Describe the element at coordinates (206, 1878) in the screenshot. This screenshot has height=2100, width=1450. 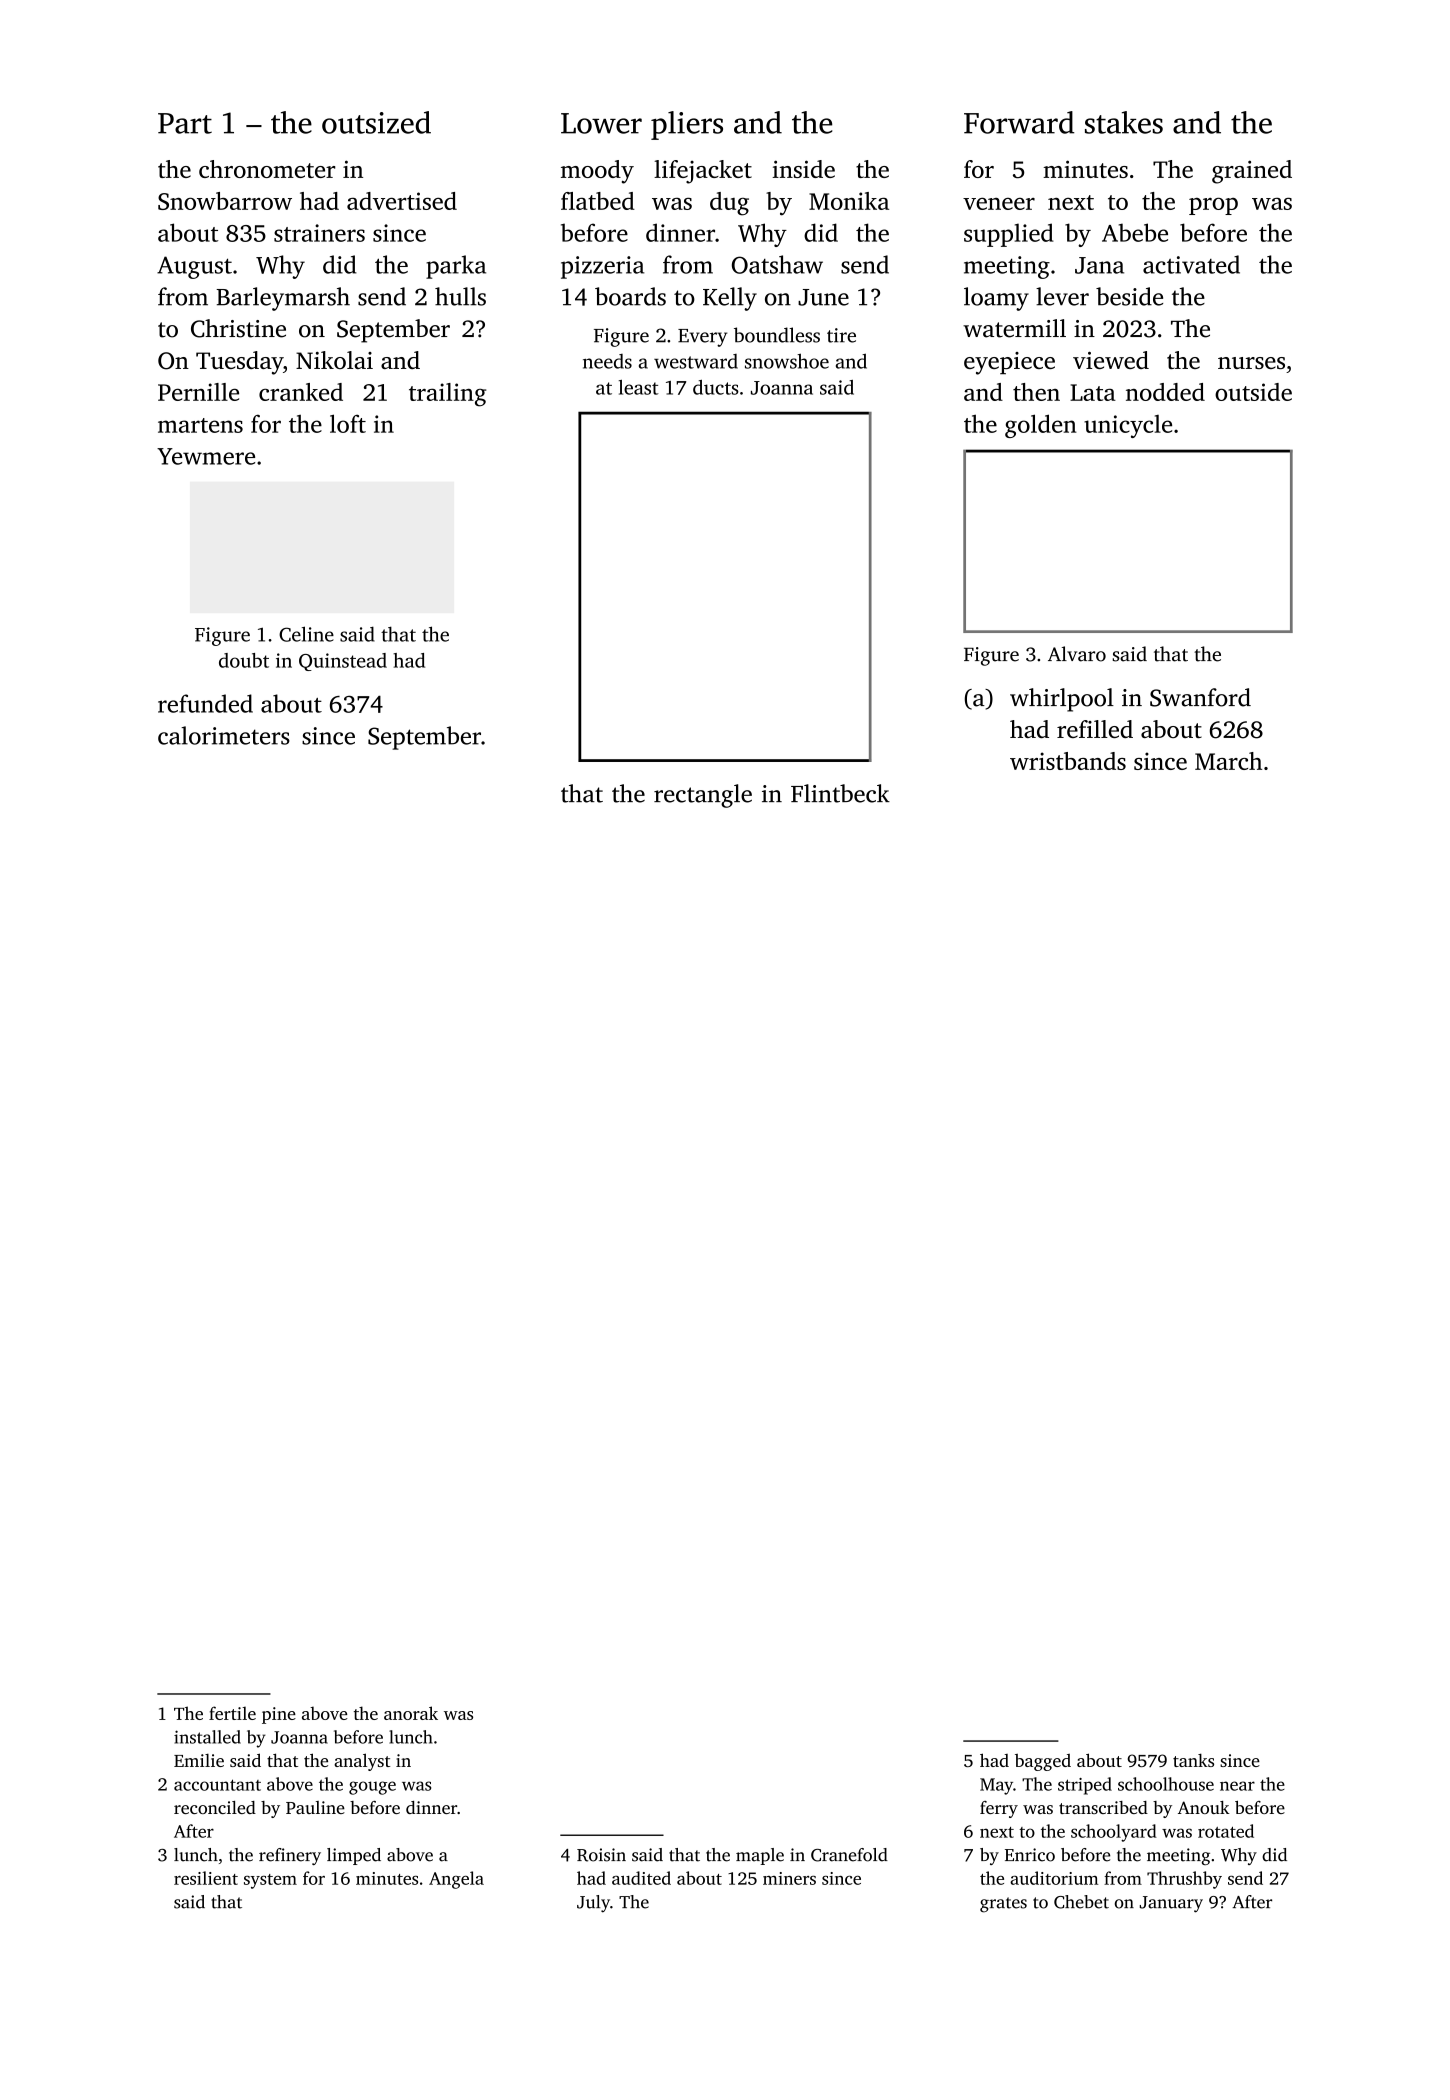
I see `resilient` at that location.
